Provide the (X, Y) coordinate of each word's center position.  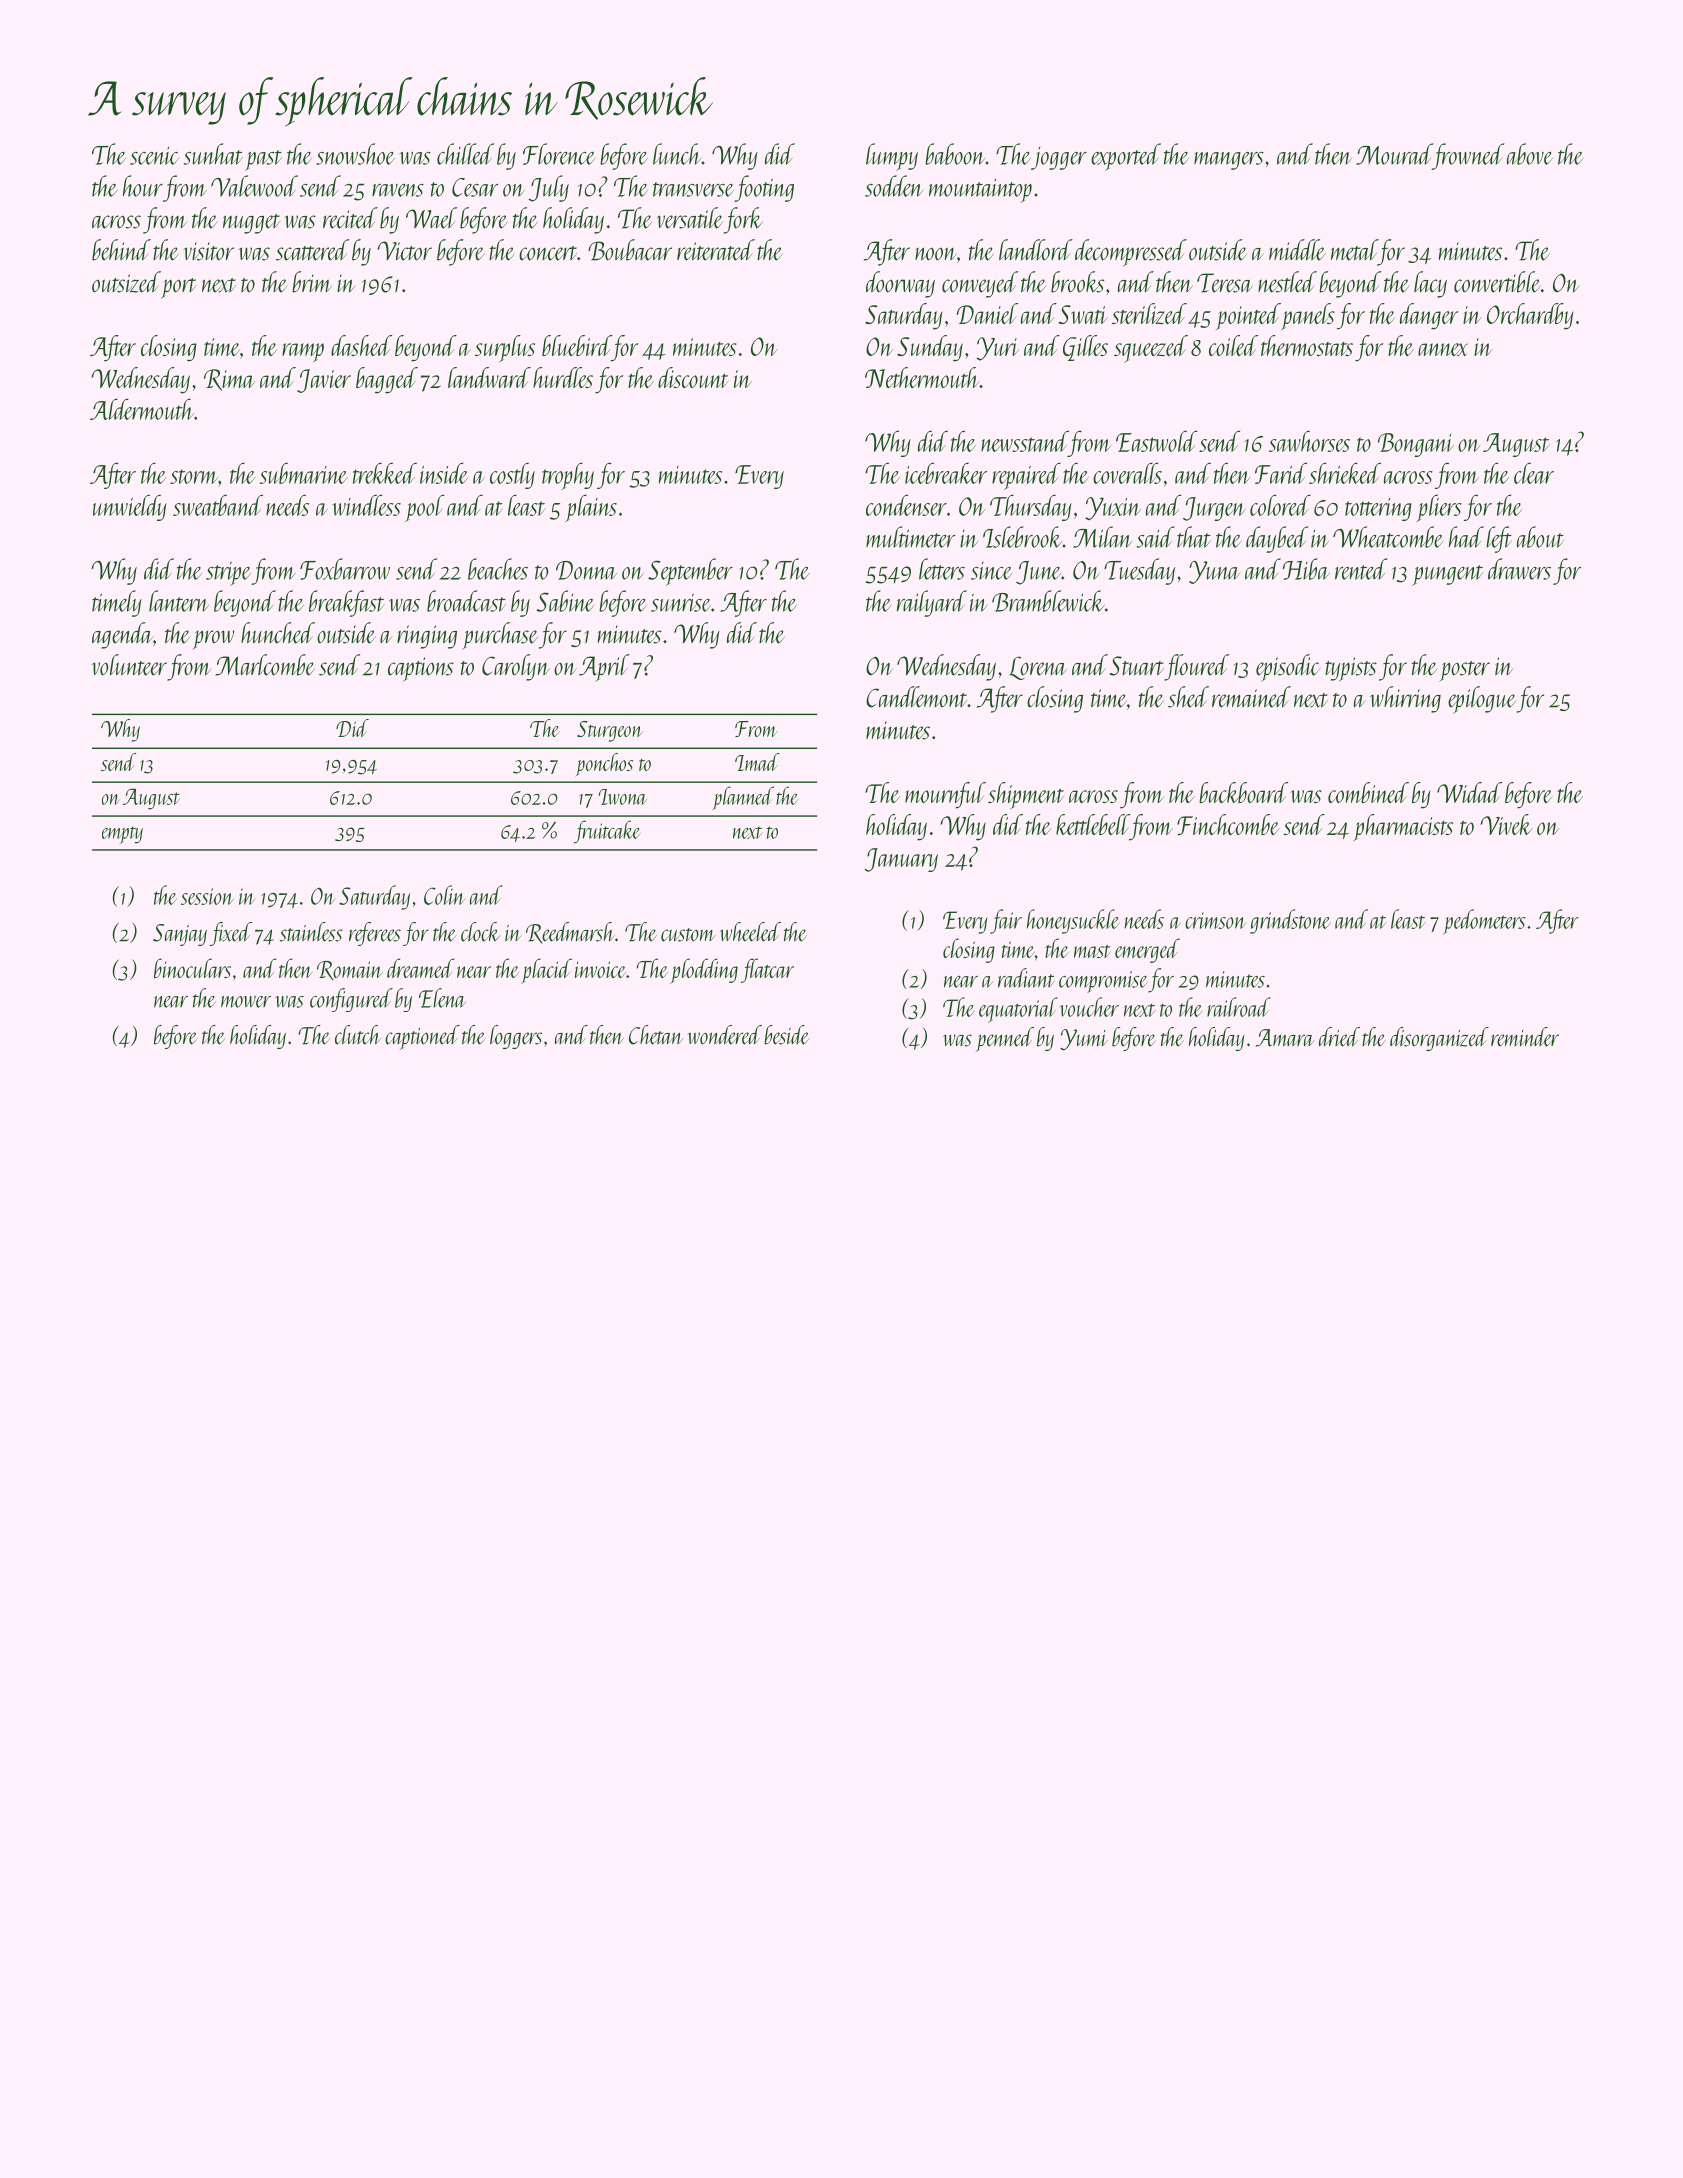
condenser (906, 505)
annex (1443, 349)
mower (246, 1002)
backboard (1243, 792)
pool (424, 508)
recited (350, 218)
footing (764, 188)
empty (122, 835)
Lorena (1038, 668)
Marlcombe (265, 665)
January (901, 860)
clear (1534, 473)
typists (1351, 669)
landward (489, 377)
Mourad (1394, 154)
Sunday (930, 348)
